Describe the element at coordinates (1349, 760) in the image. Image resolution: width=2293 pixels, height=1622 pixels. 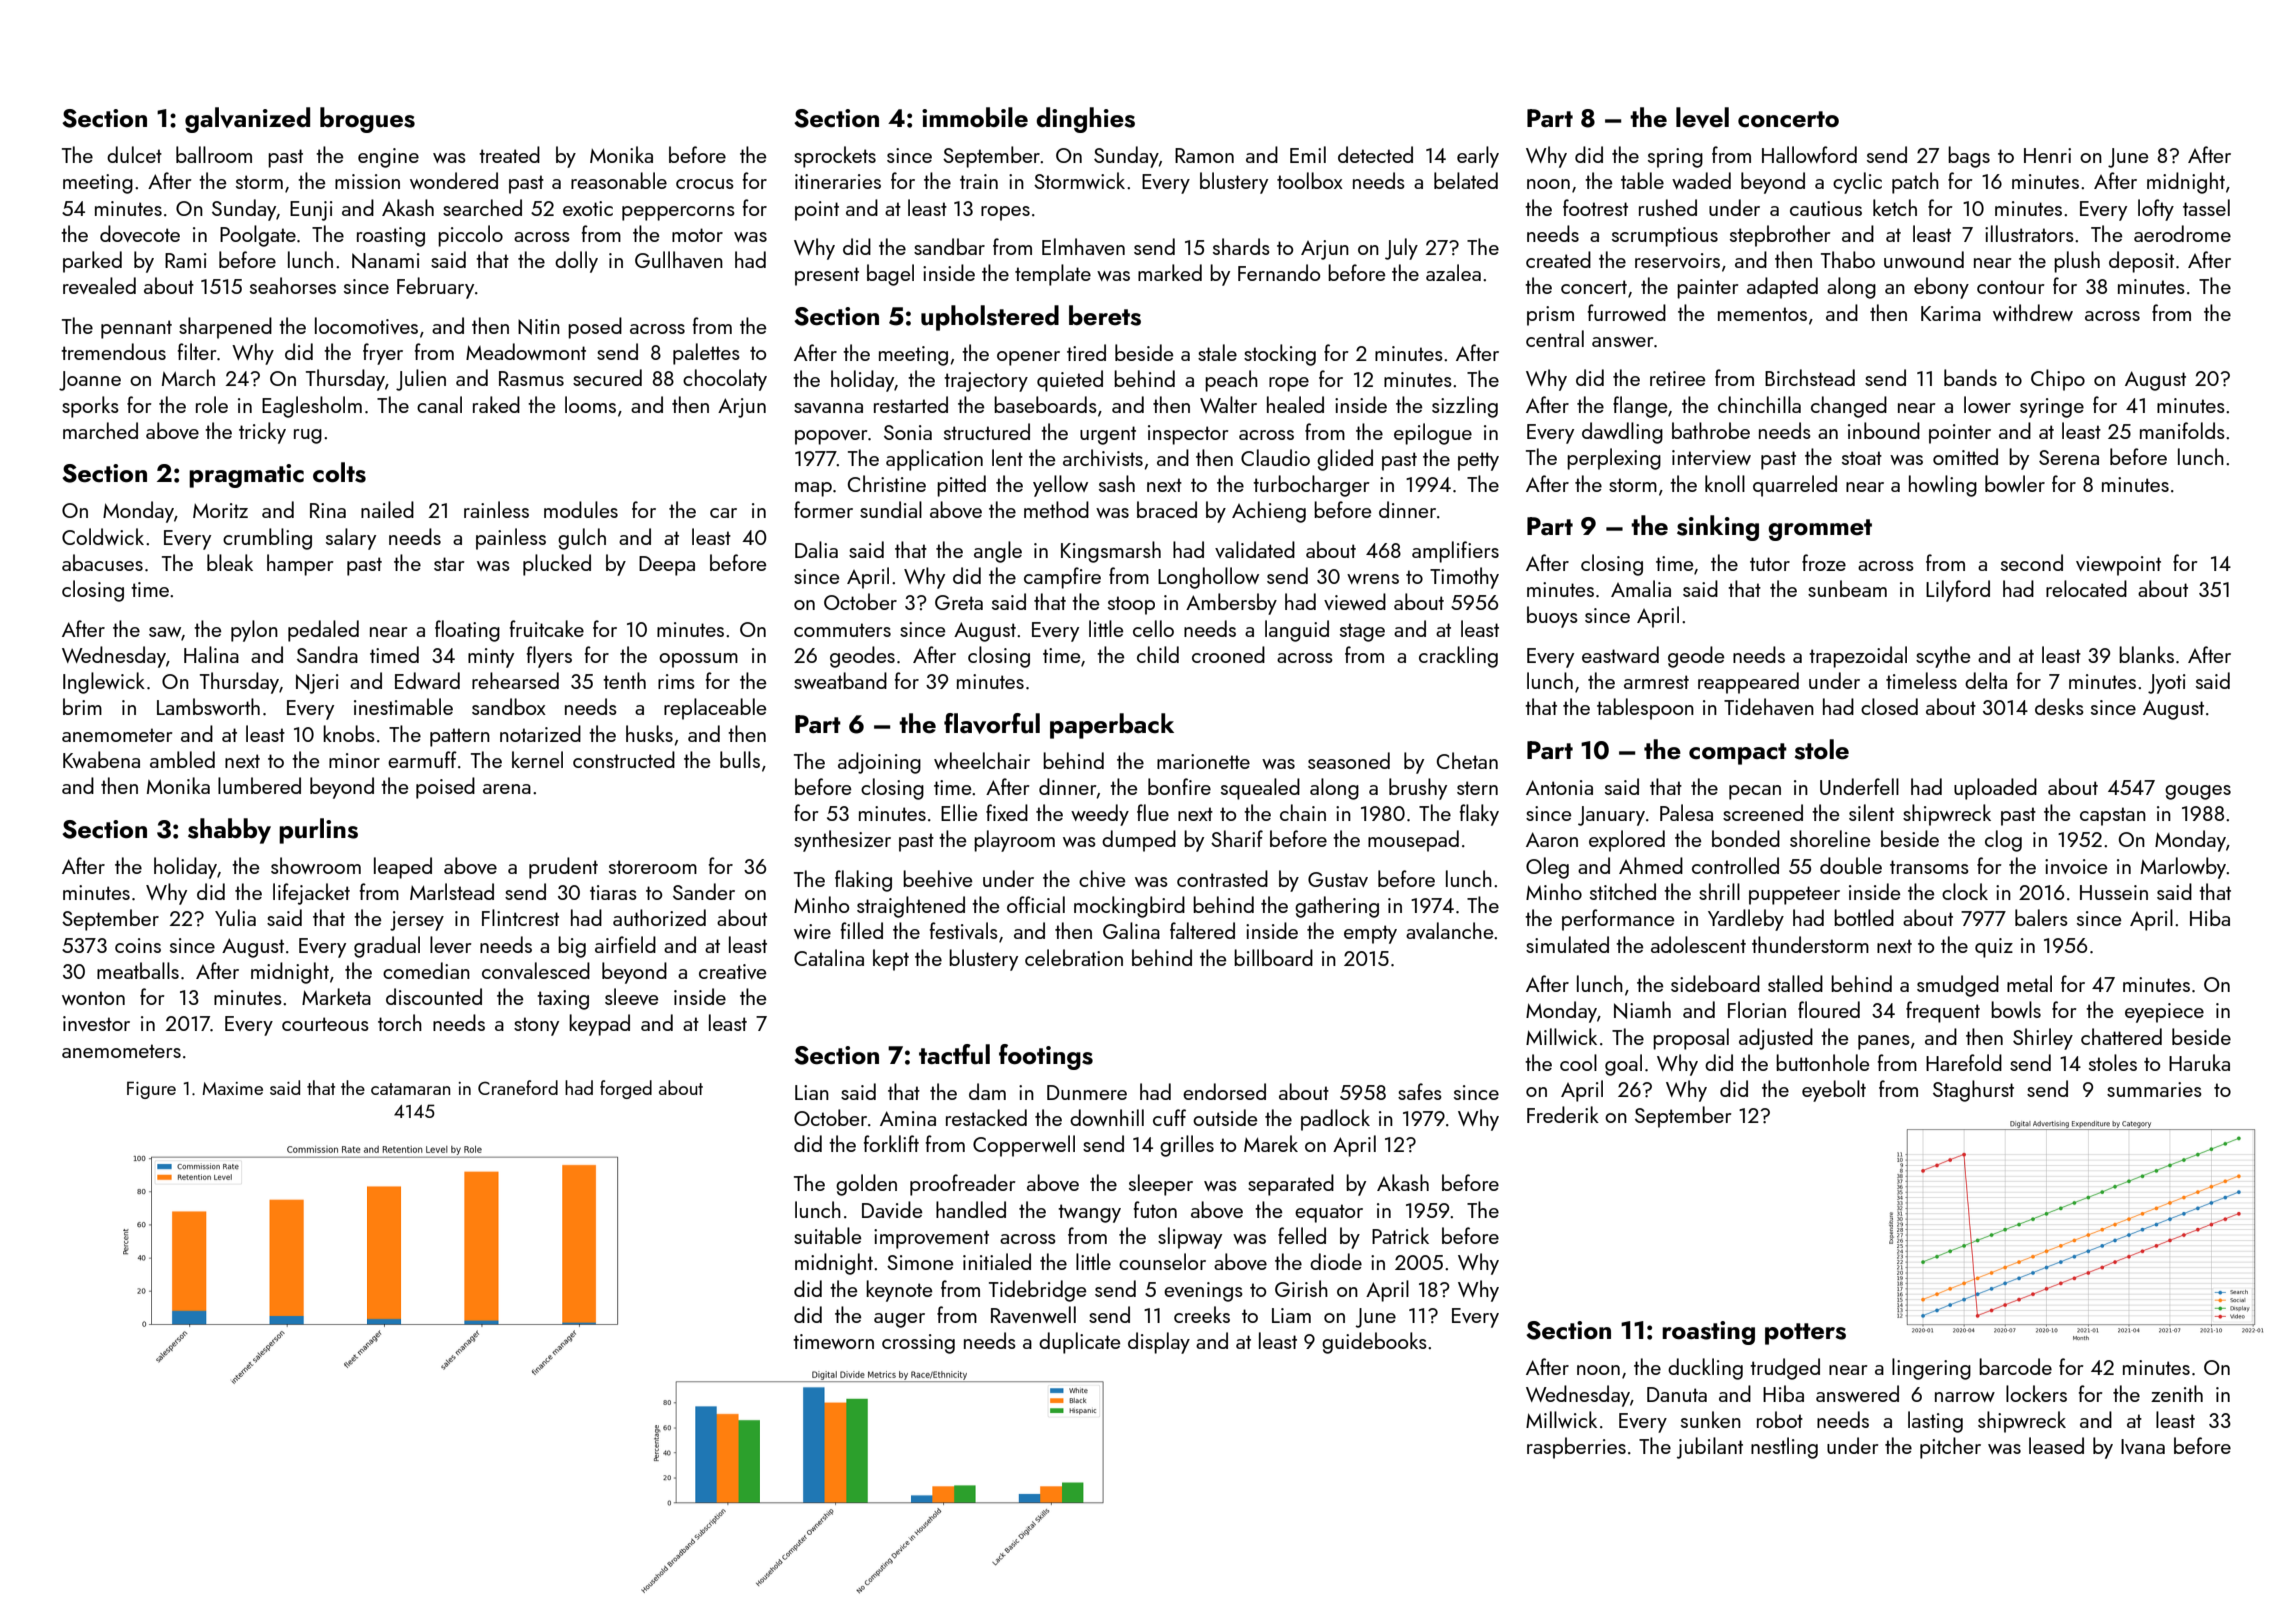
I see `seasoned` at that location.
